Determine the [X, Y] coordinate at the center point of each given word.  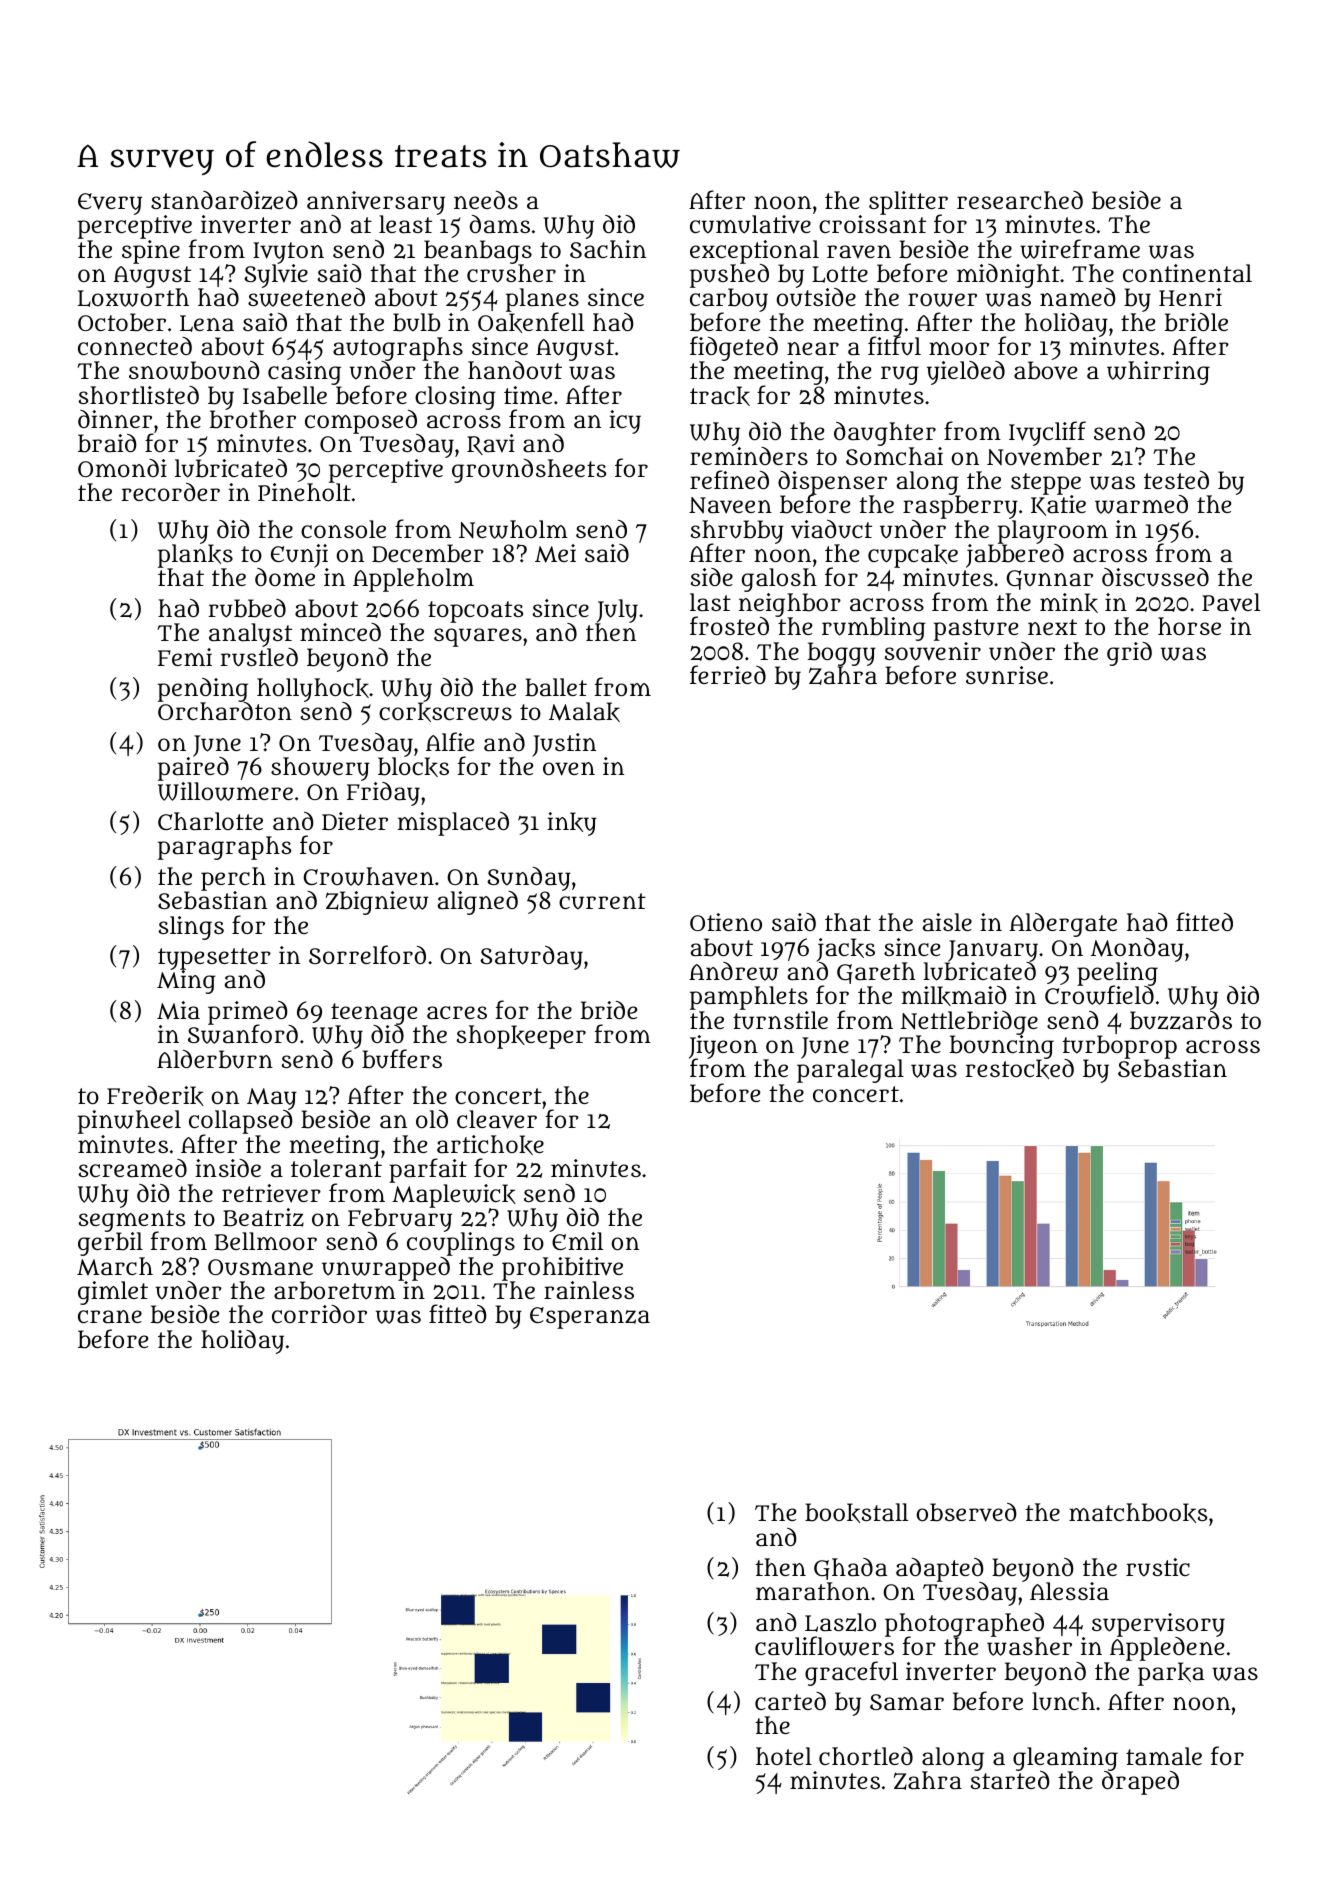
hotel [784, 1756]
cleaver [497, 1119]
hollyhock [313, 690]
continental [1187, 273]
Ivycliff [1047, 433]
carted [790, 1701]
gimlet [113, 1293]
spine [151, 252]
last [710, 602]
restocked [1019, 1069]
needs [486, 200]
